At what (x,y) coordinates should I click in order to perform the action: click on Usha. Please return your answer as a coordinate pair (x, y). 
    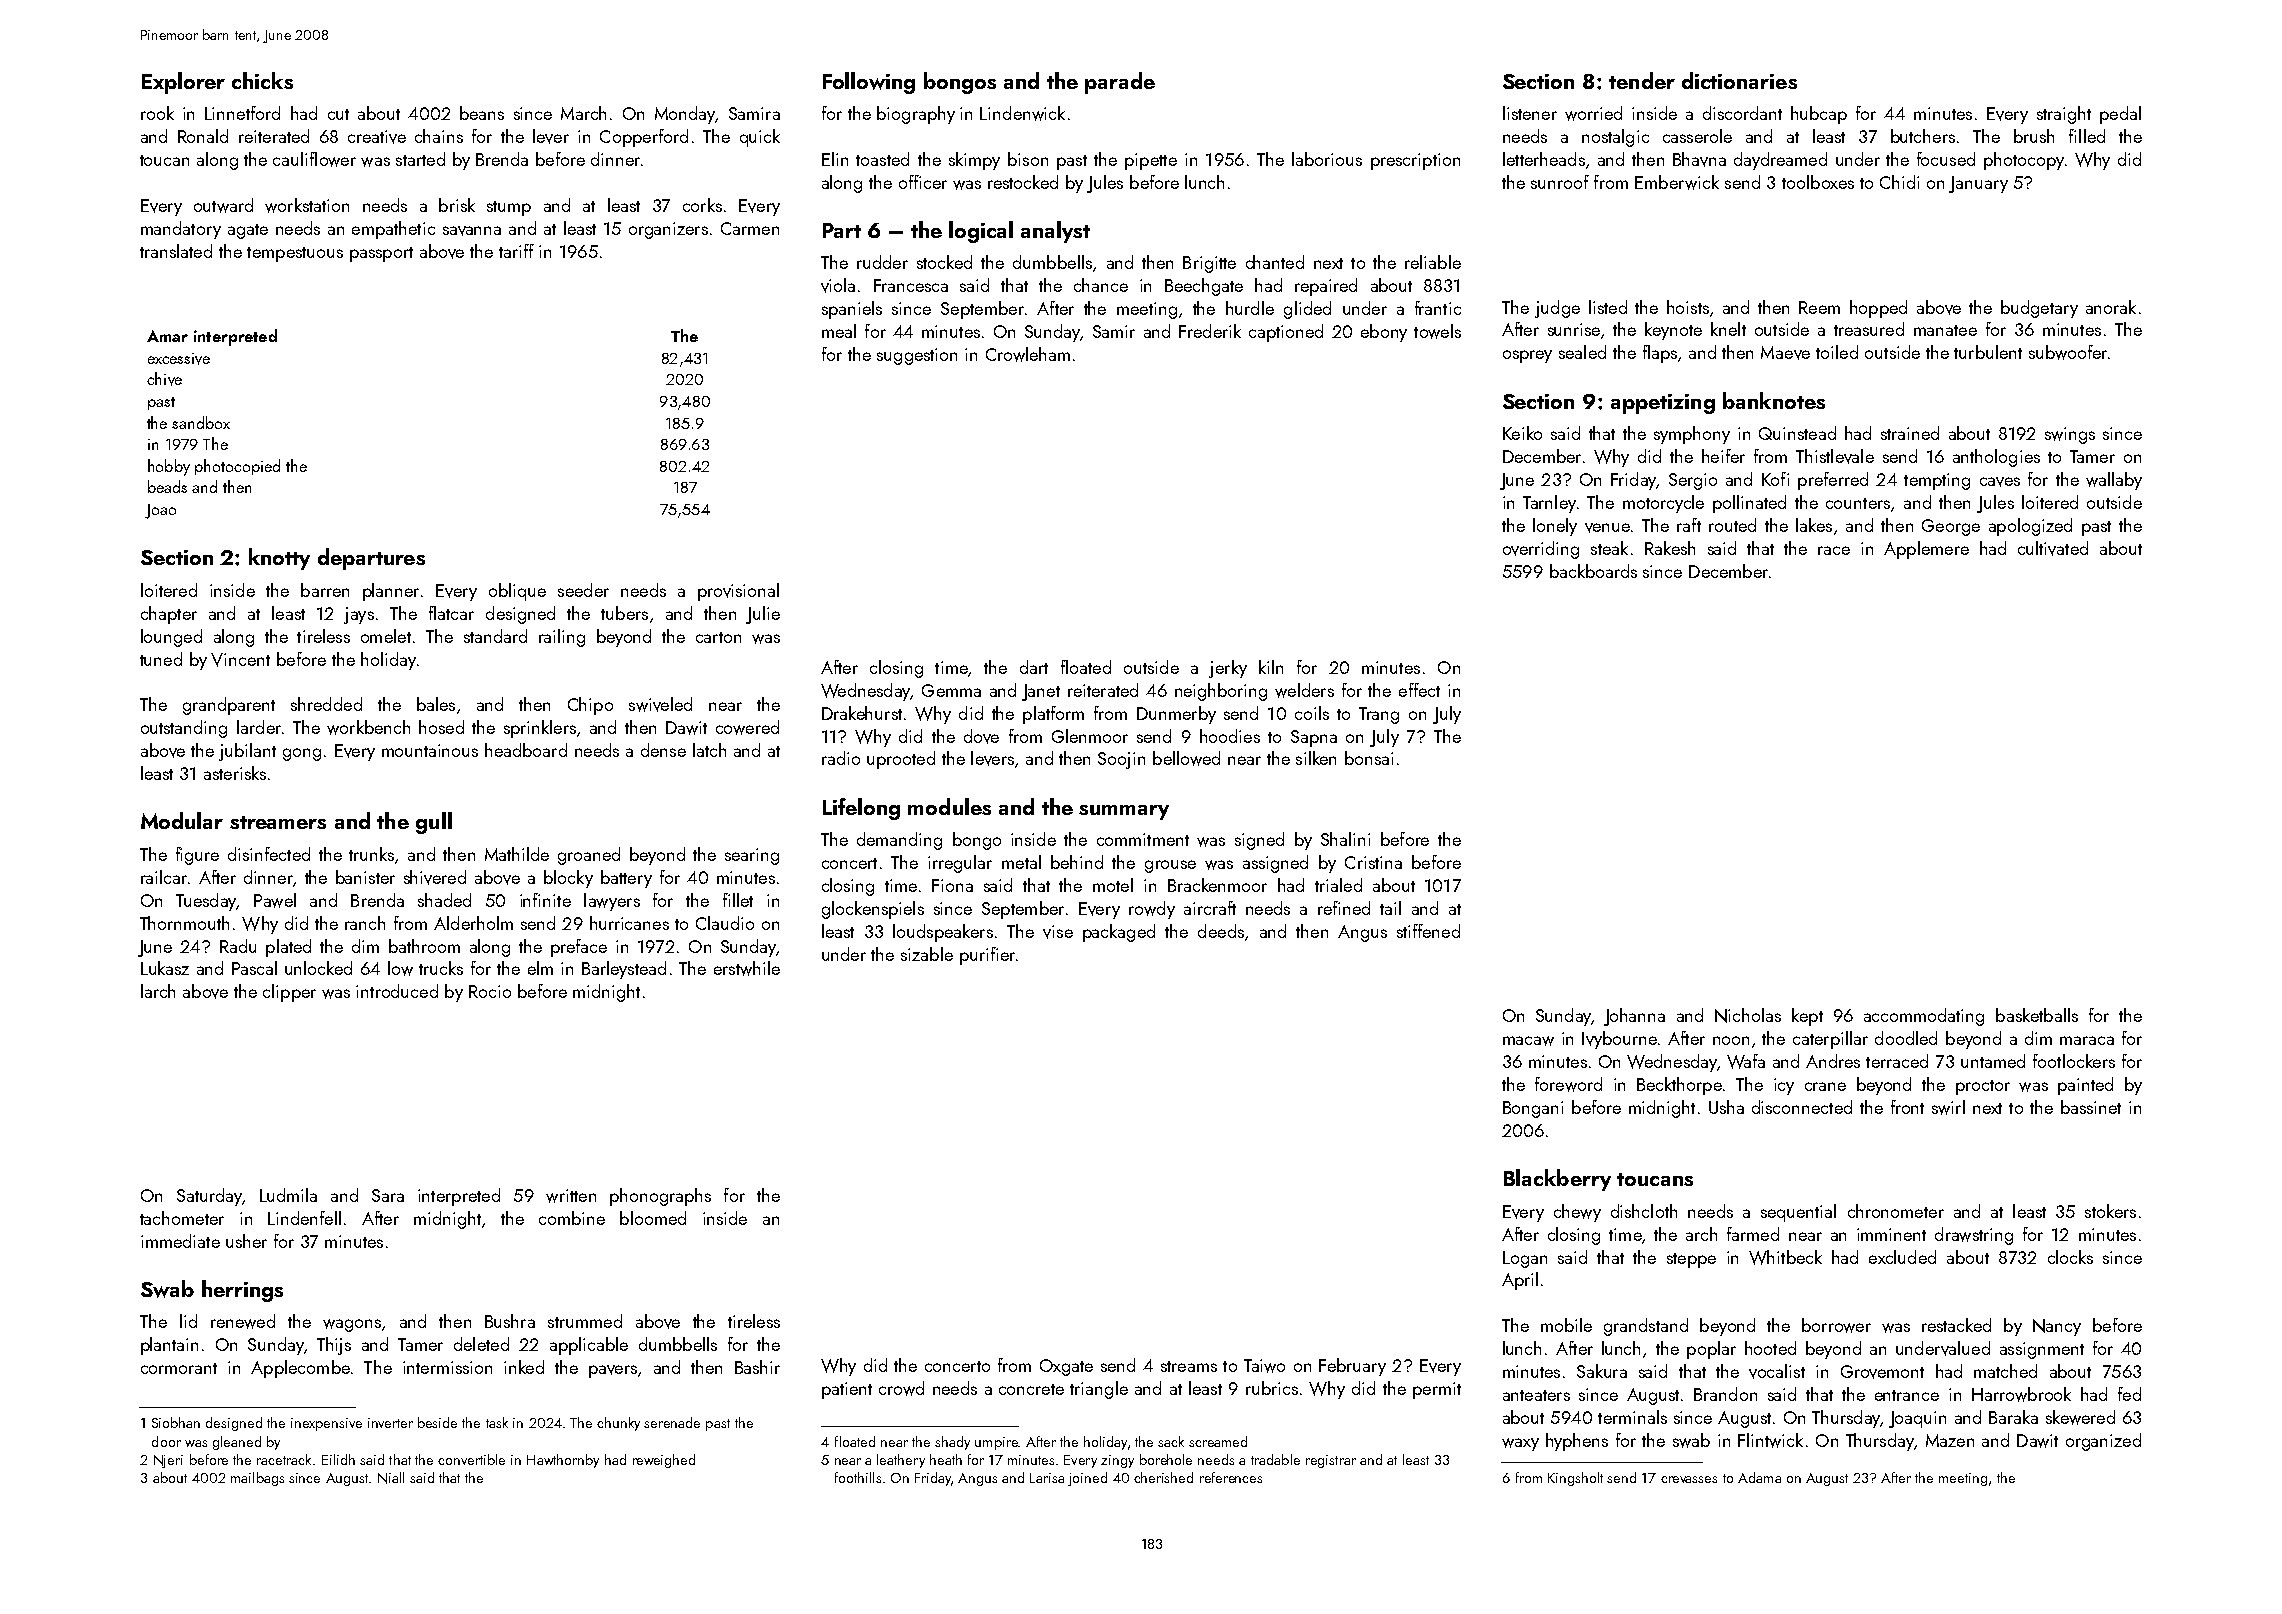
    Looking at the image, I should click on (1726, 1107).
